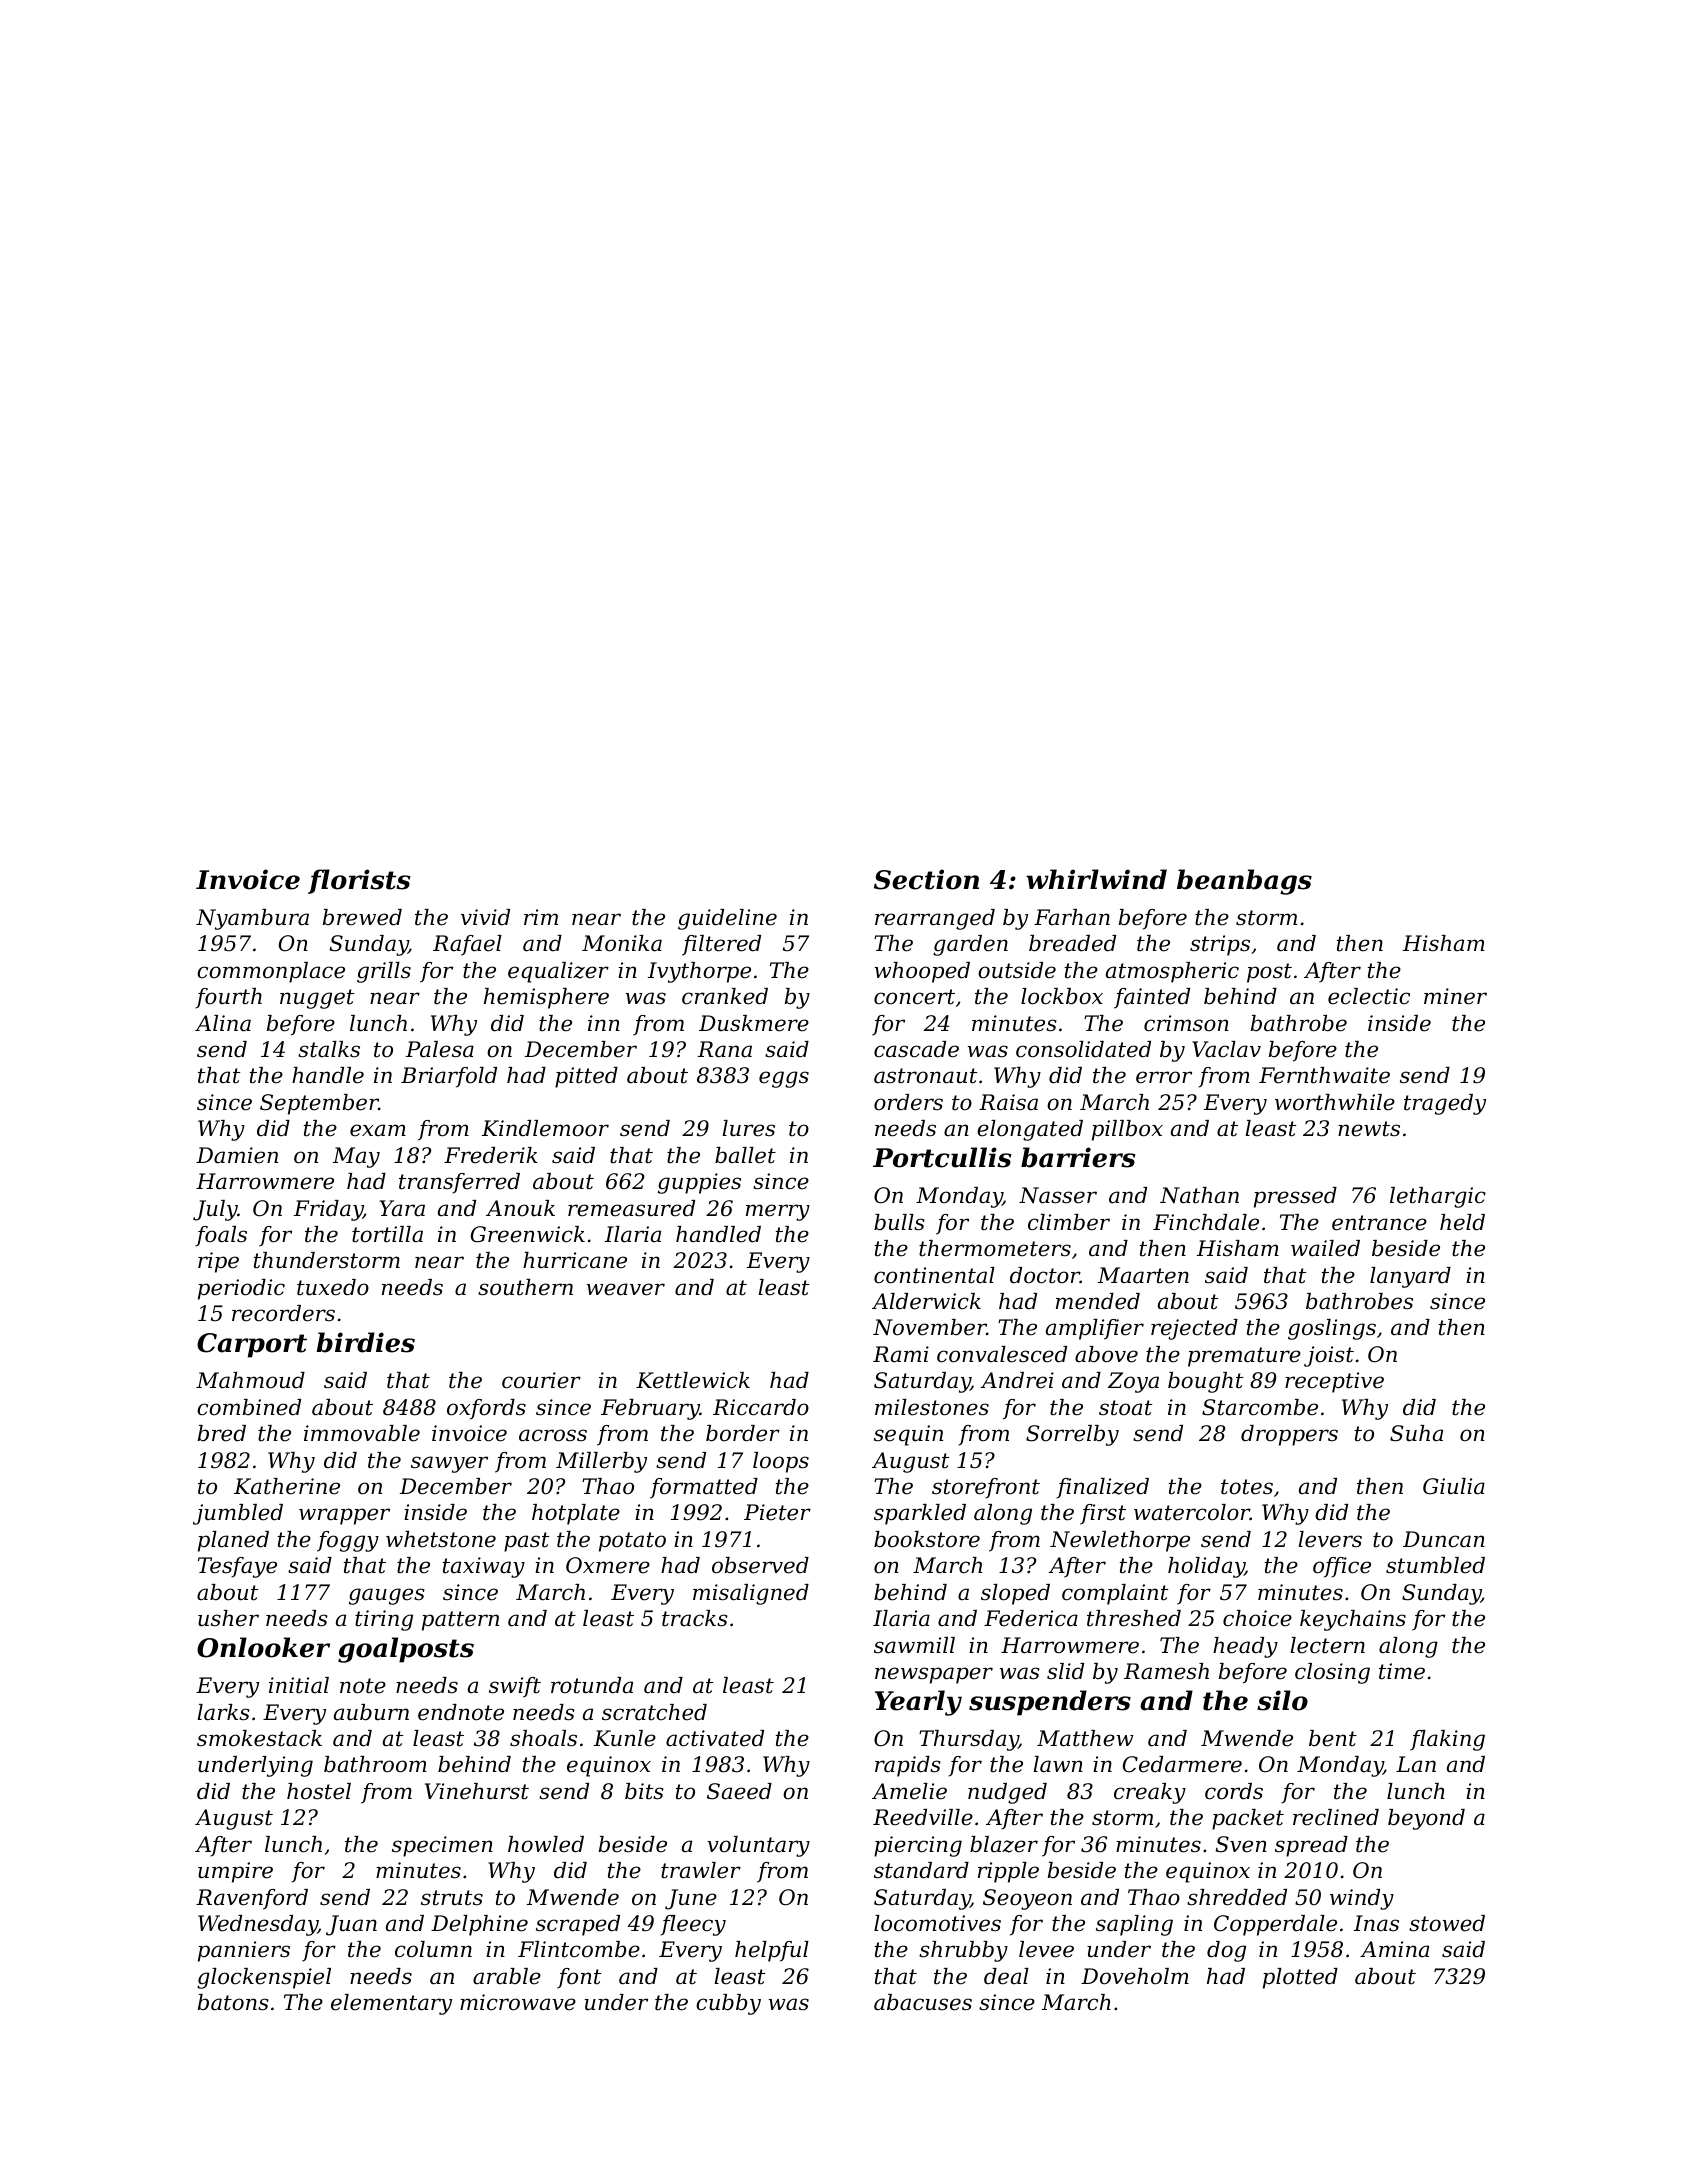  I want to click on beanbags, so click(1244, 882).
